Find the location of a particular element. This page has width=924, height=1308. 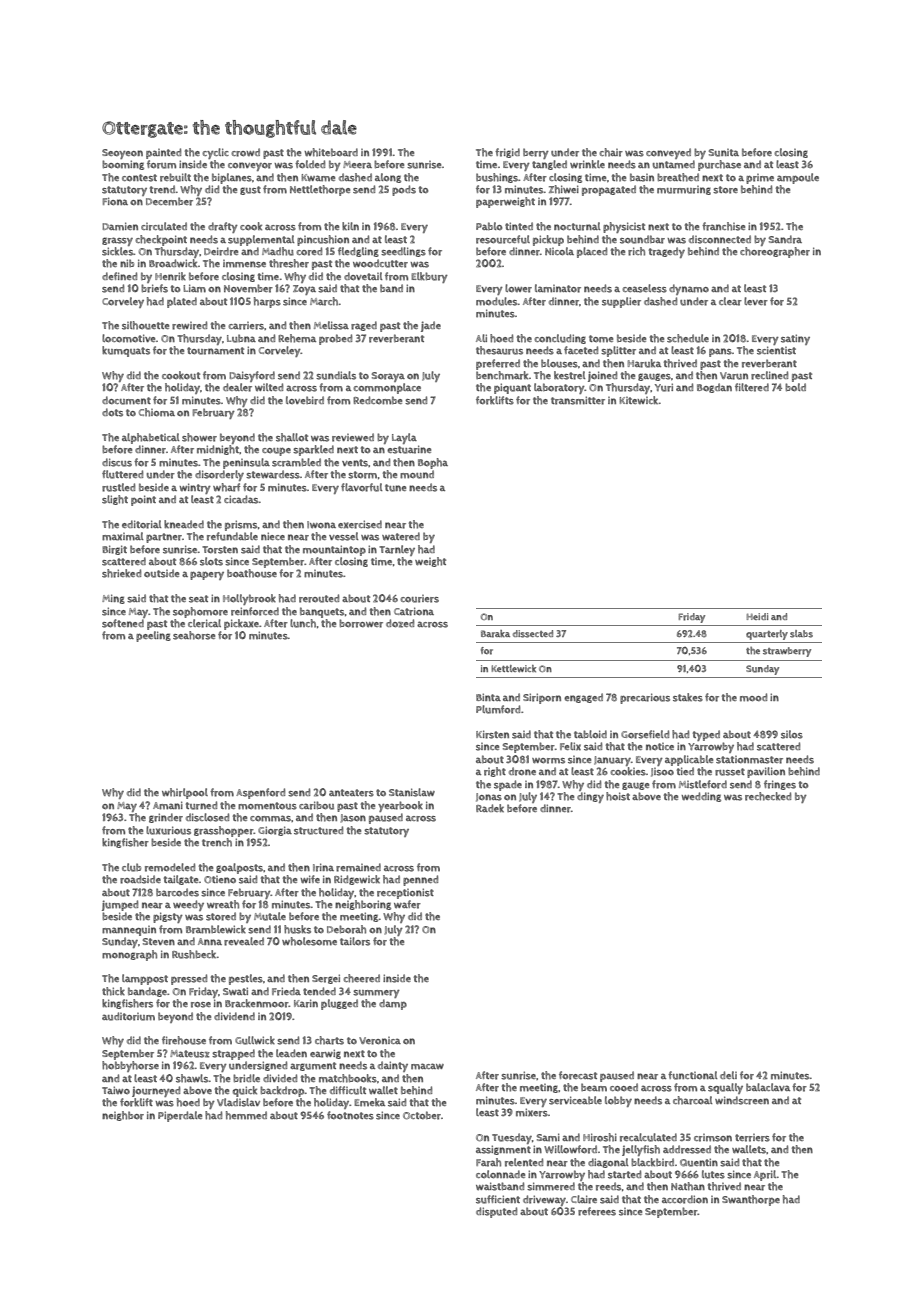

stakes is located at coordinates (688, 697).
